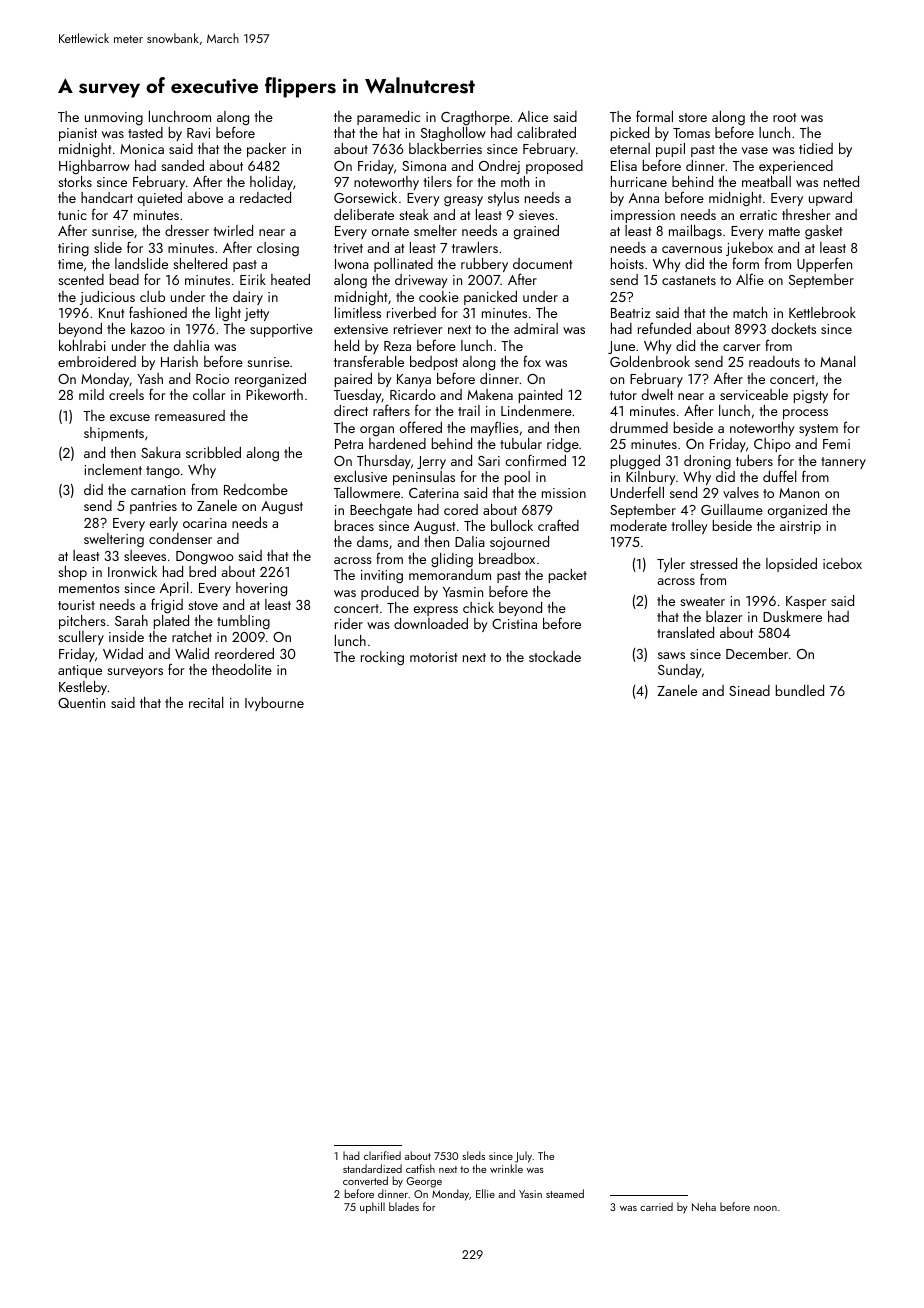 The width and height of the screenshot is (924, 1308). I want to click on Sunday, so click(680, 671).
